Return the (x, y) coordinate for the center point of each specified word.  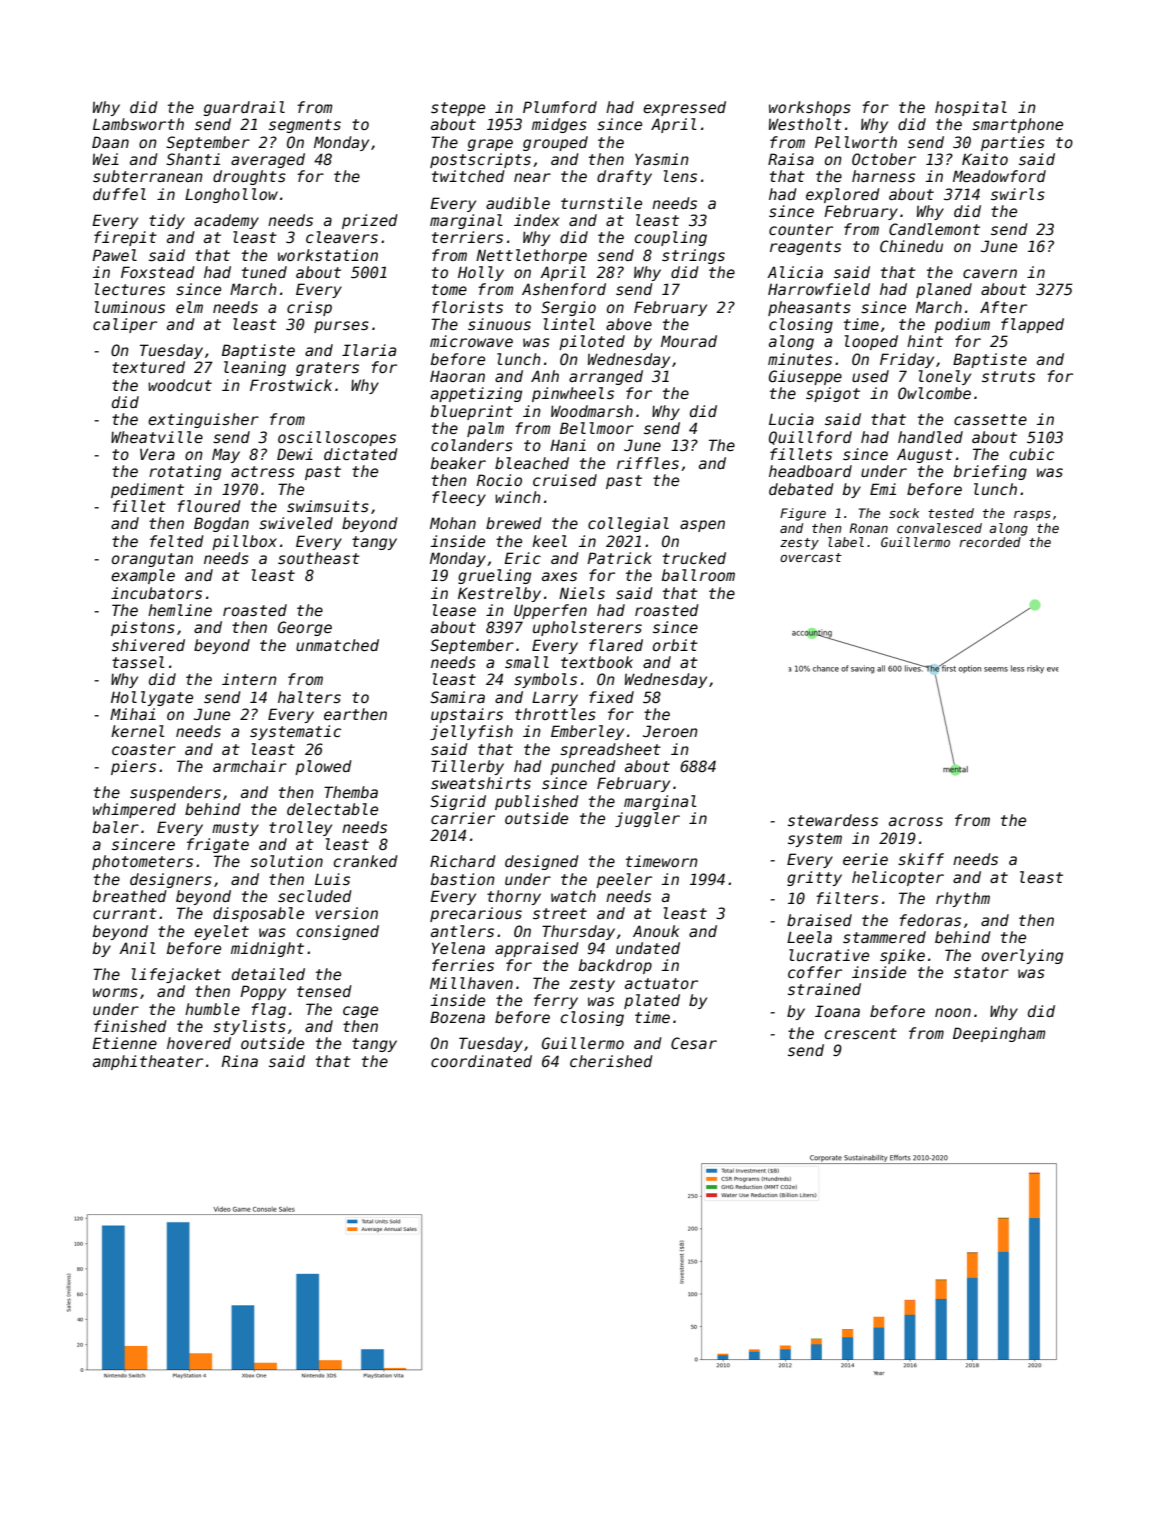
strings (693, 256)
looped (871, 342)
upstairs (467, 715)
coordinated (481, 1061)
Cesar (694, 1043)
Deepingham (999, 1034)
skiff (921, 859)
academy (226, 221)
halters (309, 697)
